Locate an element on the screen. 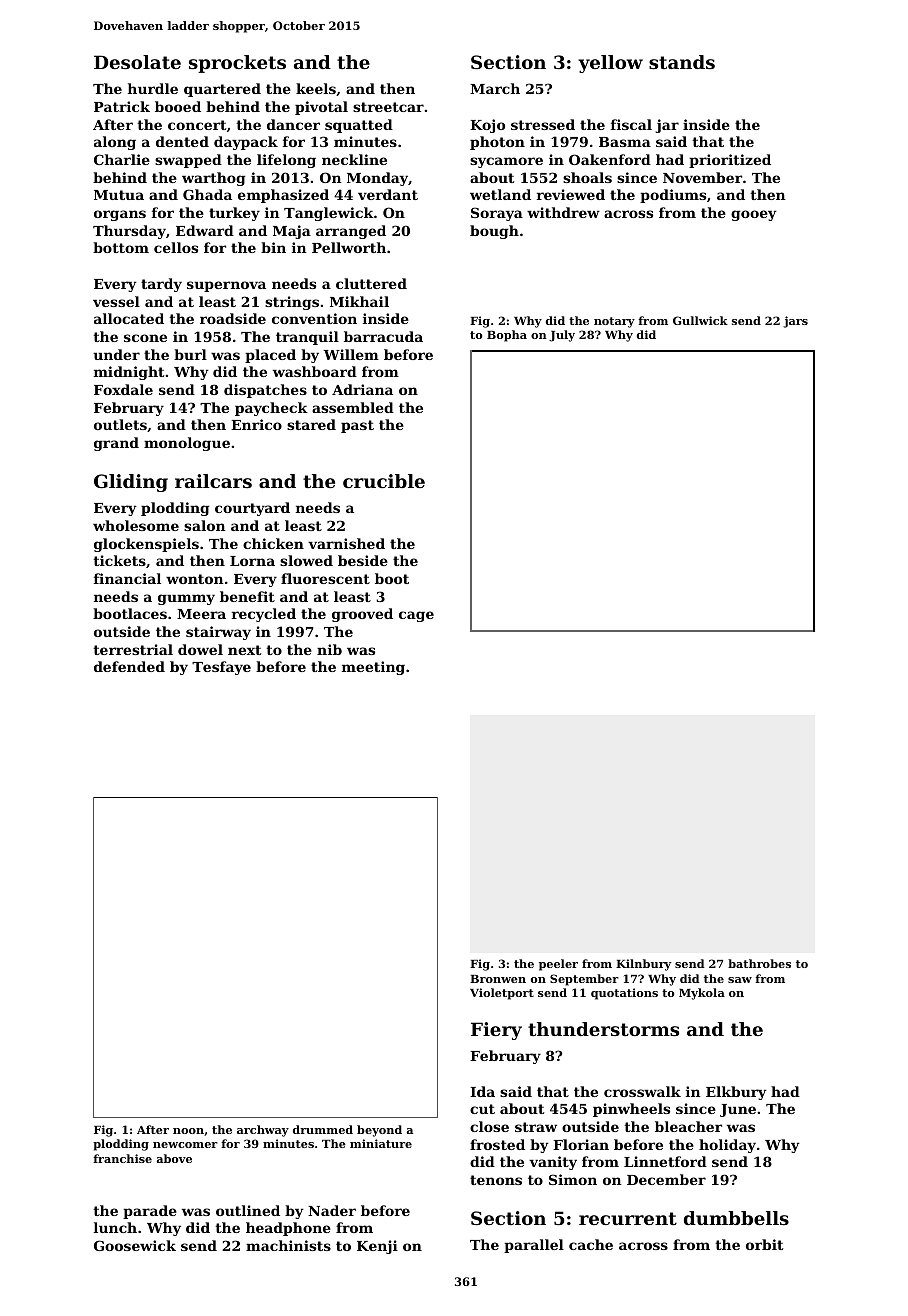  placed is located at coordinates (270, 356).
